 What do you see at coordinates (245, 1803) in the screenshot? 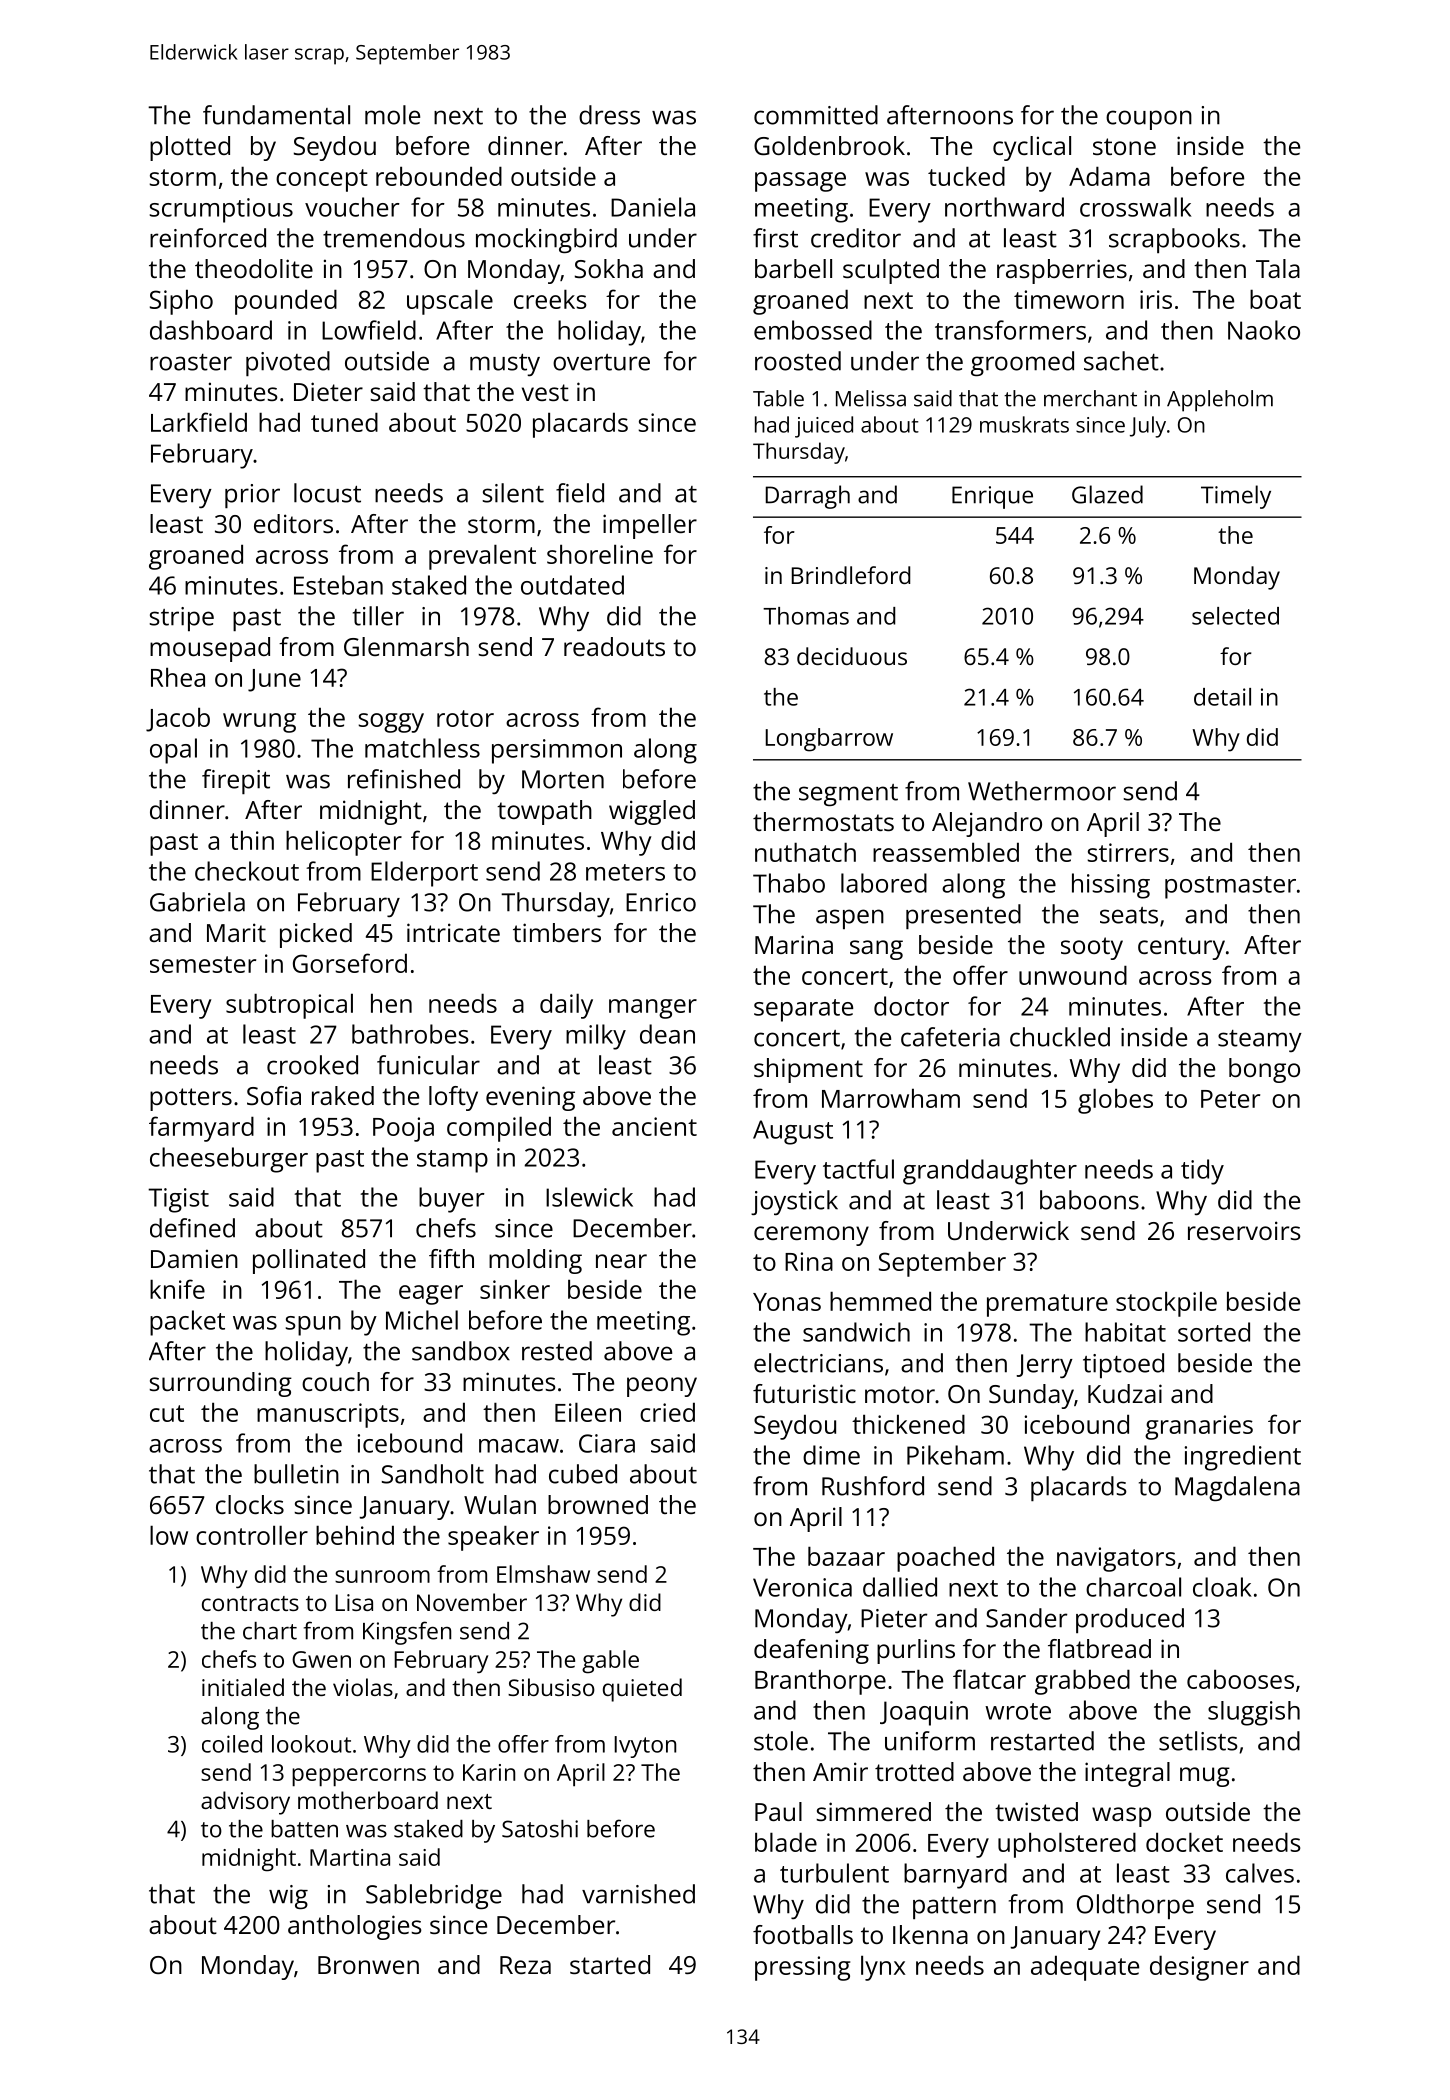
I see `advisory` at bounding box center [245, 1803].
